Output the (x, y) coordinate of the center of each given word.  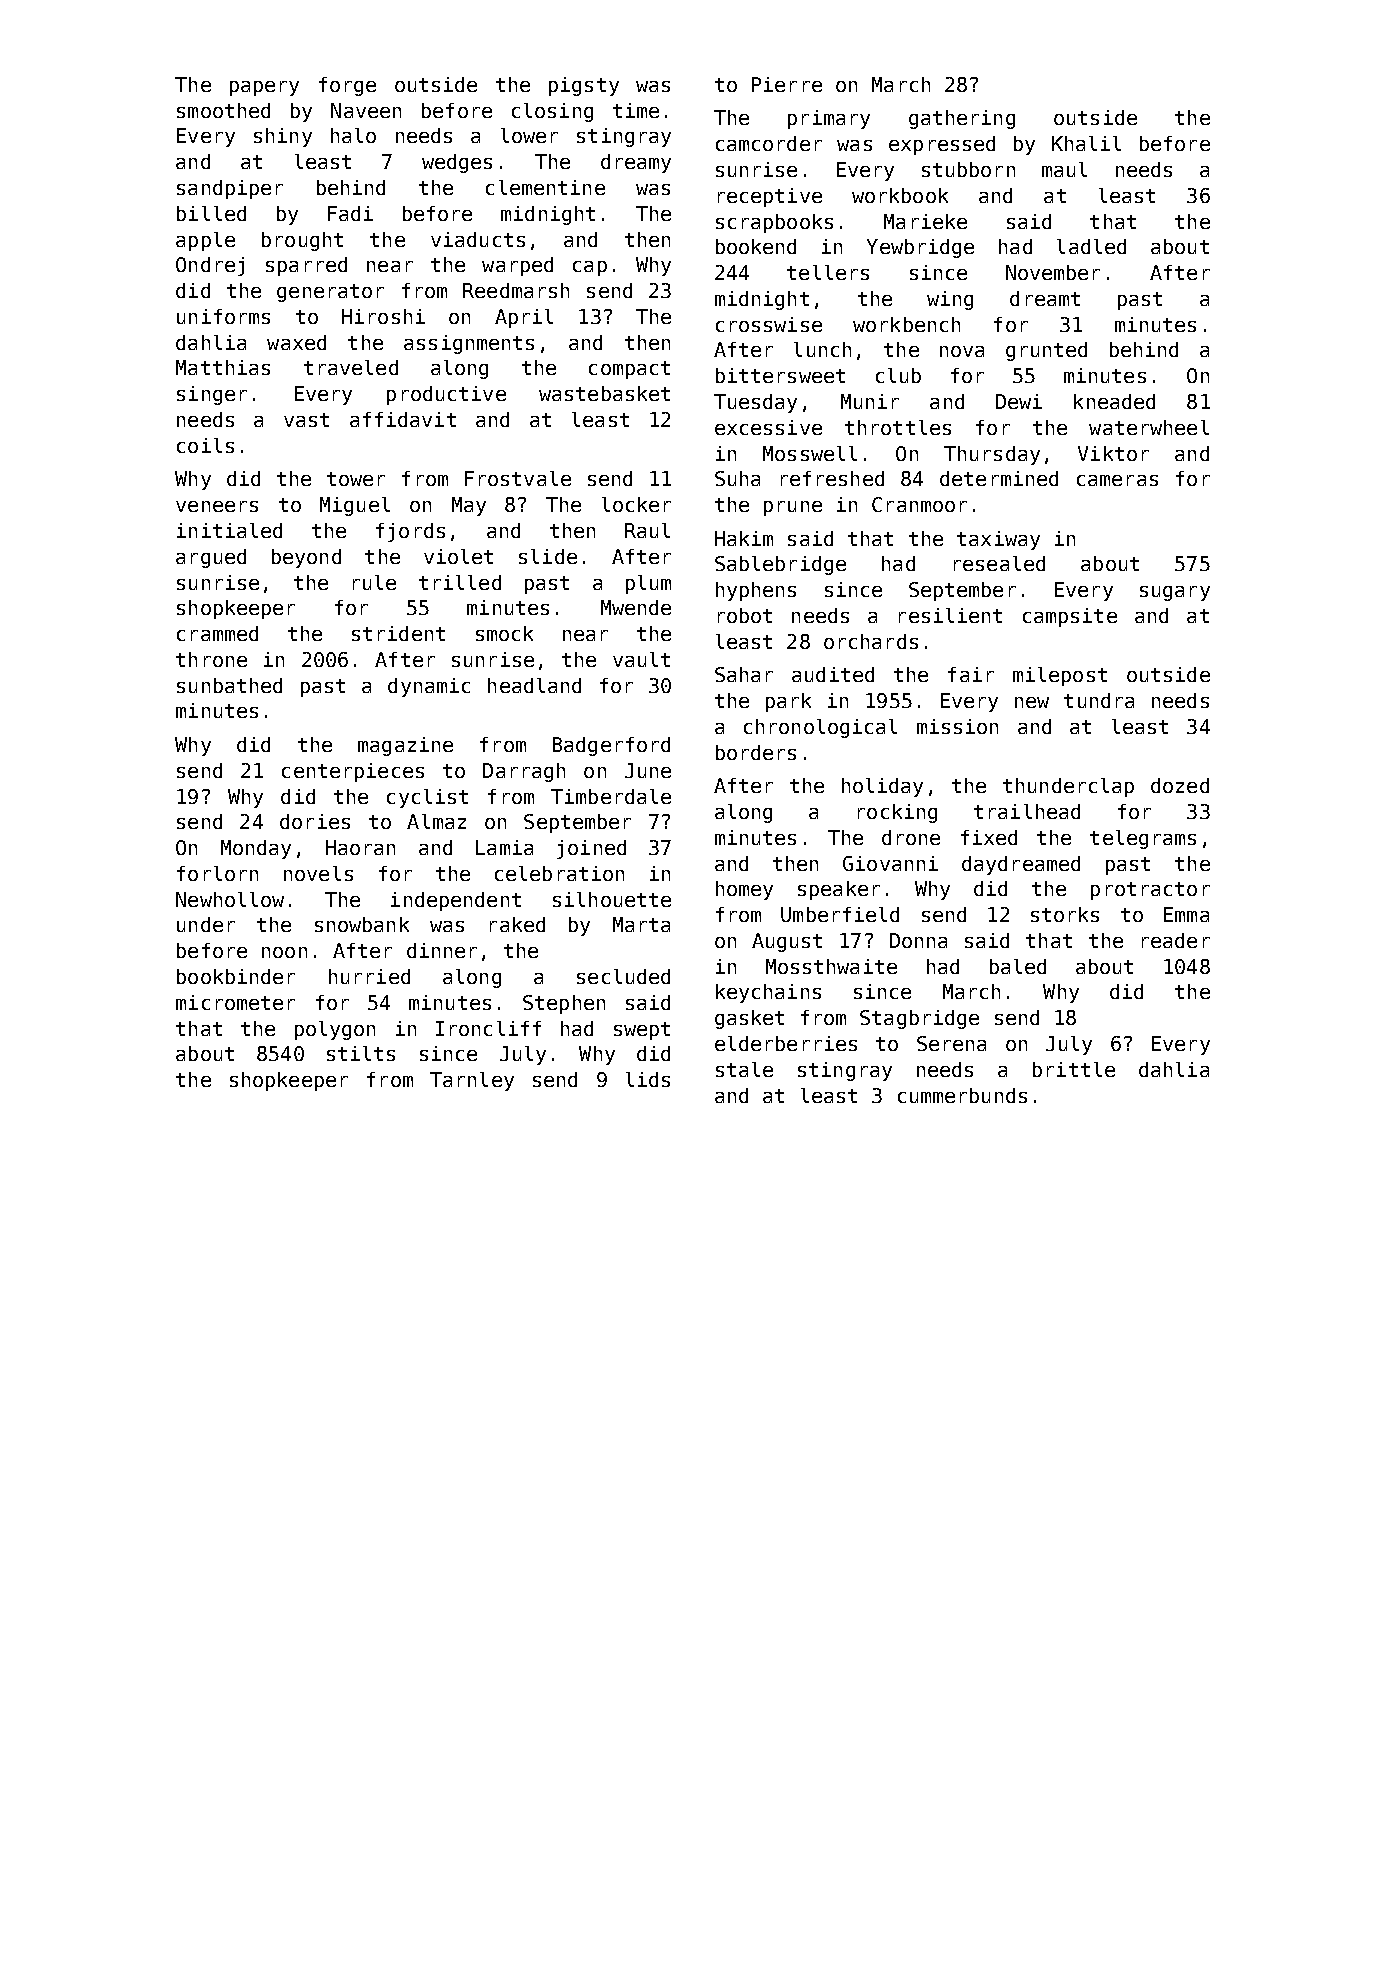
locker (636, 504)
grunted (1046, 351)
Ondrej (210, 266)
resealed (999, 563)
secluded (623, 976)
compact (629, 370)
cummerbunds (962, 1095)
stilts (361, 1053)
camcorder (769, 143)
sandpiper (230, 189)
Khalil (1086, 143)
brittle (1074, 1069)
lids (648, 1079)
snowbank (362, 924)
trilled (460, 582)
